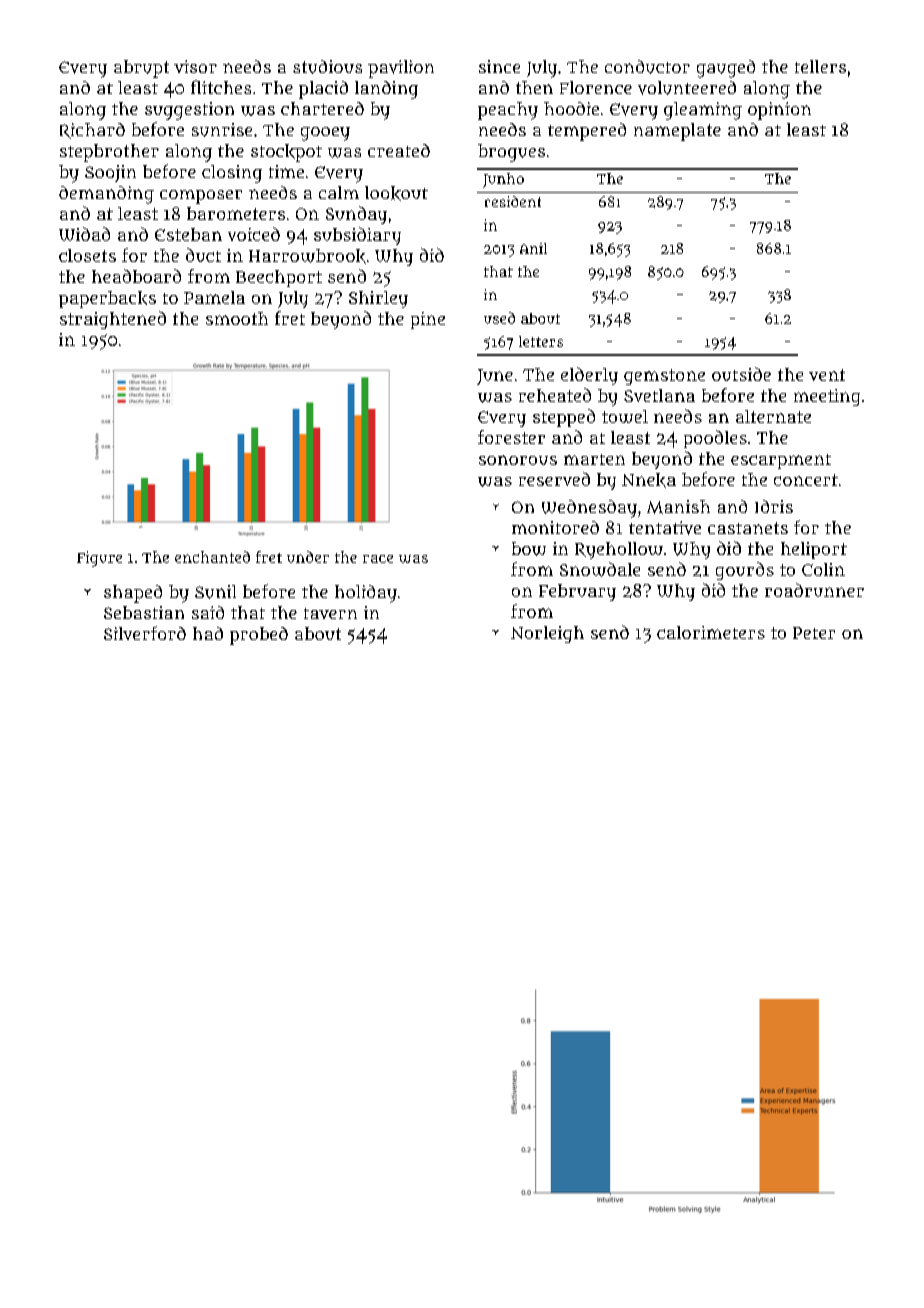 The width and height of the screenshot is (924, 1308). I want to click on demanding, so click(106, 195).
